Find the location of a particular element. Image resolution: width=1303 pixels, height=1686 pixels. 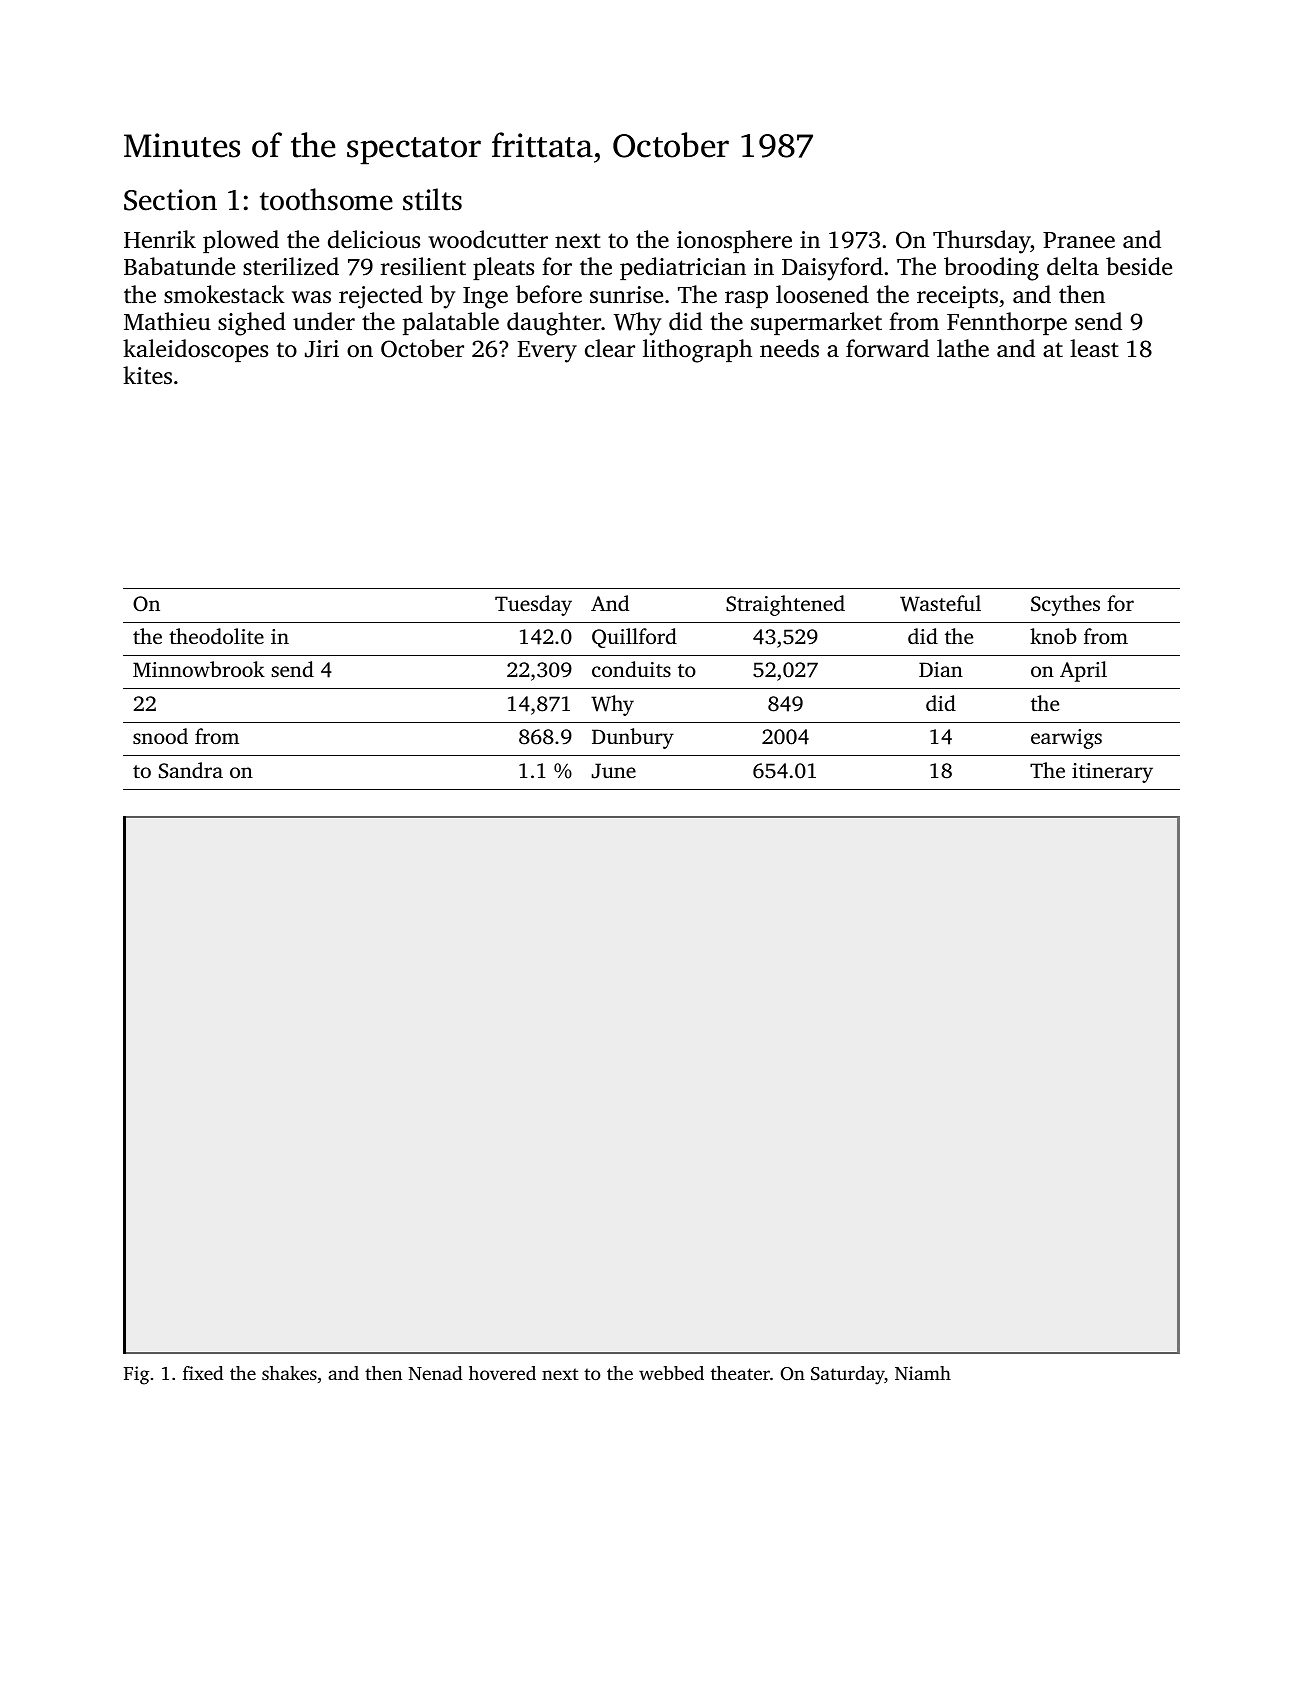

Sandra is located at coordinates (191, 770).
